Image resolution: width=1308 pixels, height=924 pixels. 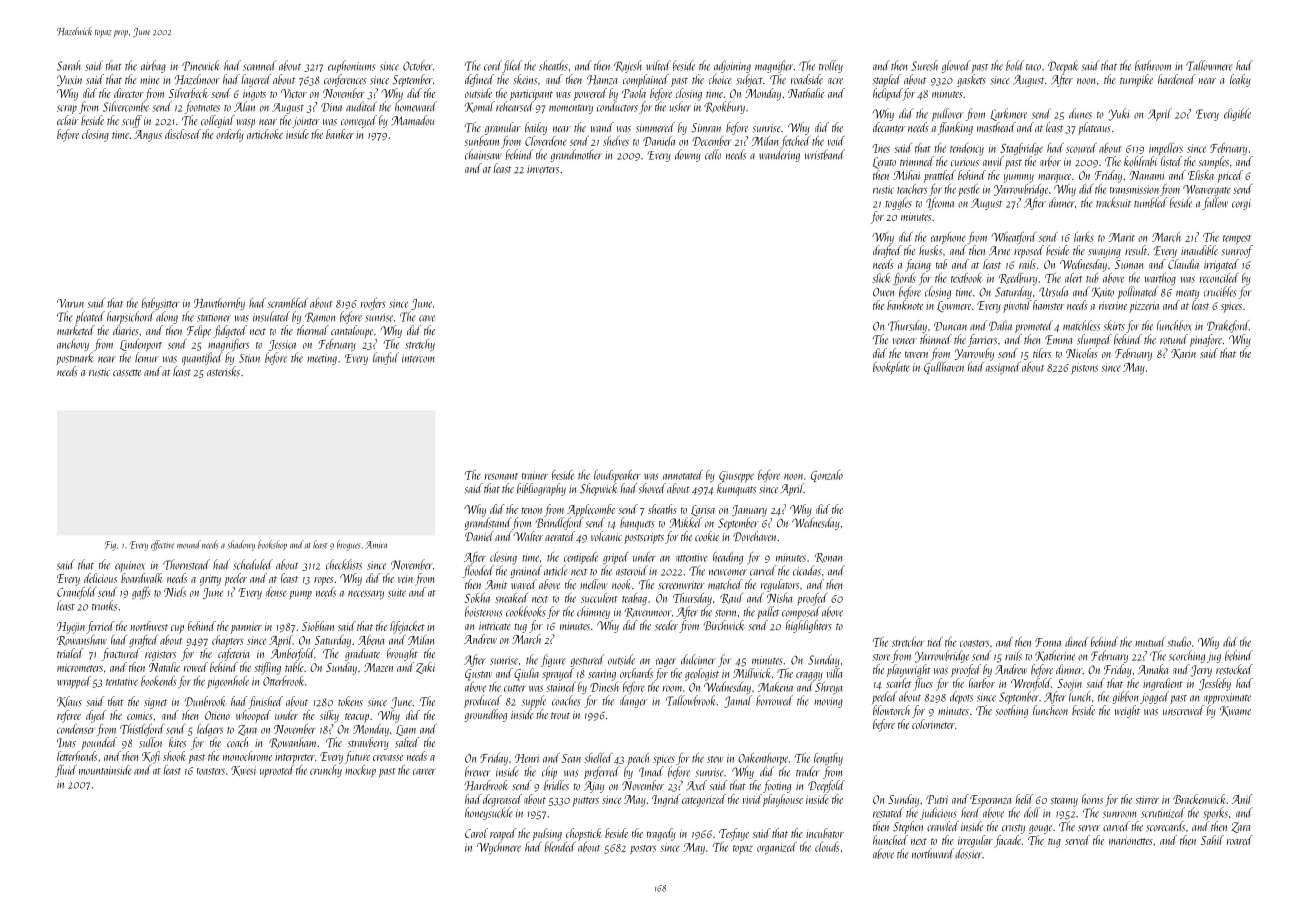 What do you see at coordinates (420, 345) in the screenshot?
I see `stretchy` at bounding box center [420, 345].
